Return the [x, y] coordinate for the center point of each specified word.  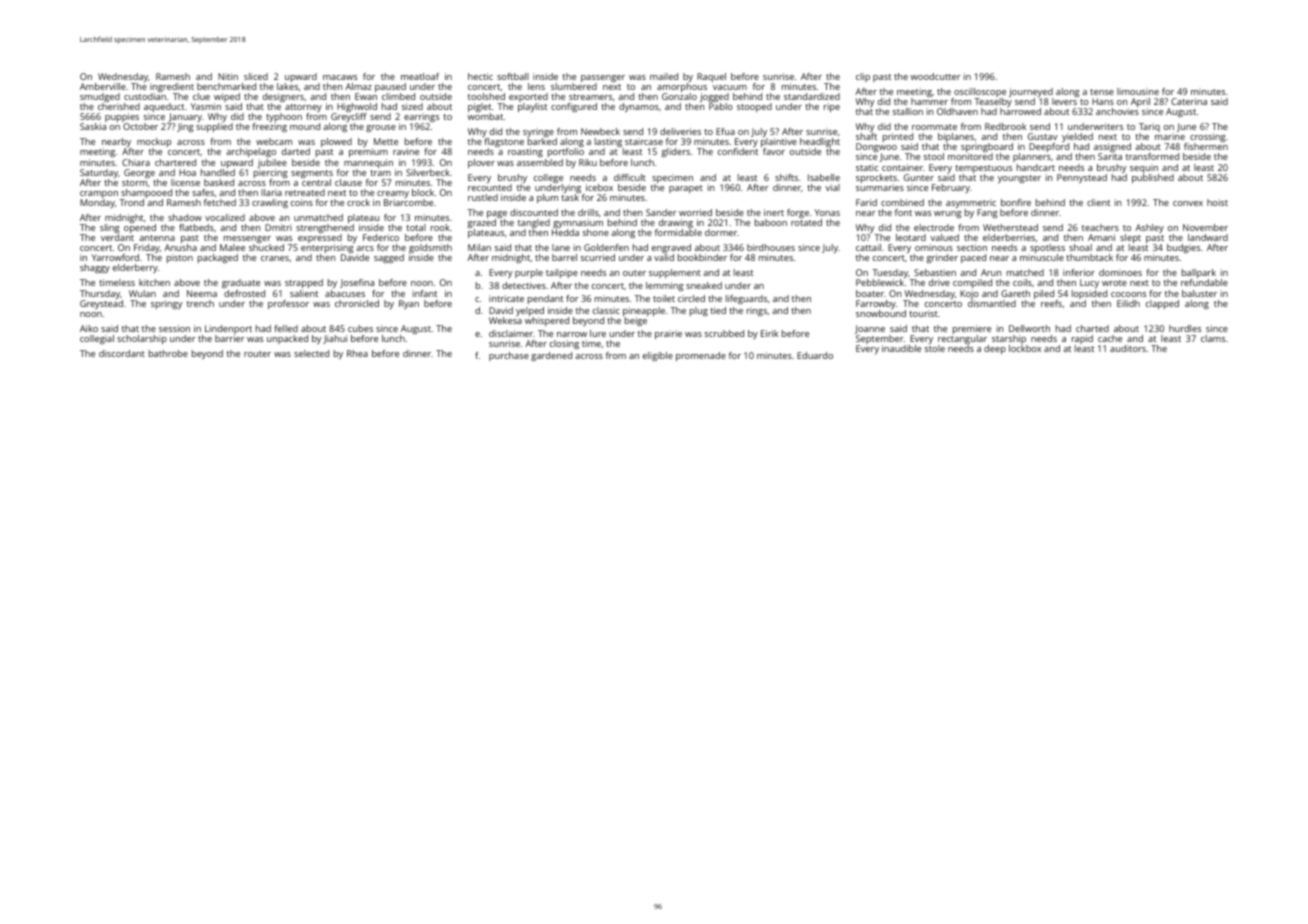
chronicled [357, 303]
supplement [675, 273]
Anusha [180, 247]
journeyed [1031, 92]
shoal [1080, 247]
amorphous [682, 87]
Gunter [919, 177]
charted [1092, 328]
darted [296, 151]
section [972, 247]
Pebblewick [880, 282]
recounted [490, 187]
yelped [530, 311]
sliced [256, 76]
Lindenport [228, 329]
